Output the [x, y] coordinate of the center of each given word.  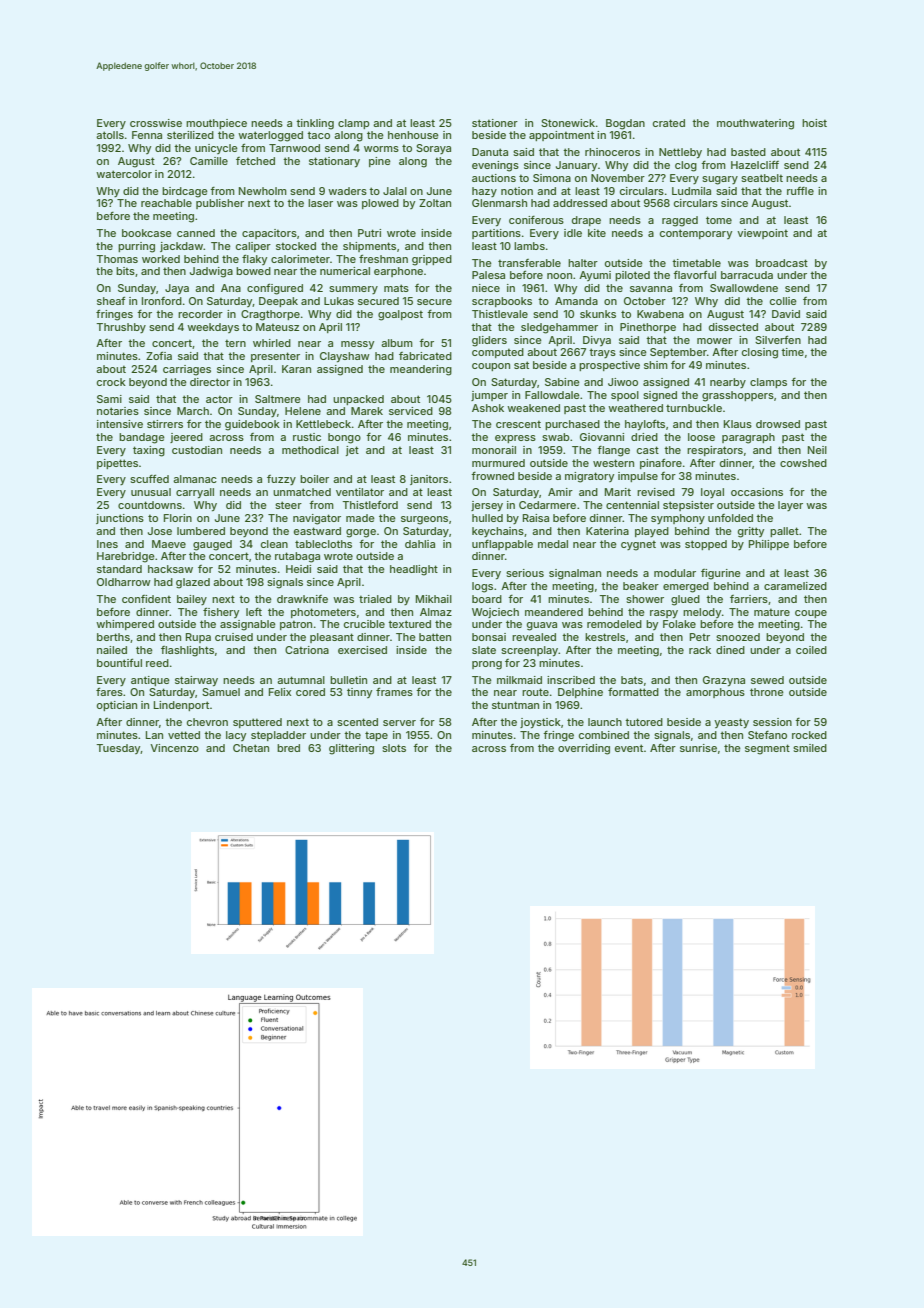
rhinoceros [612, 152]
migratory [589, 477]
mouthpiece [216, 124]
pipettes [117, 464]
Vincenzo [174, 748]
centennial [632, 505]
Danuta [490, 152]
